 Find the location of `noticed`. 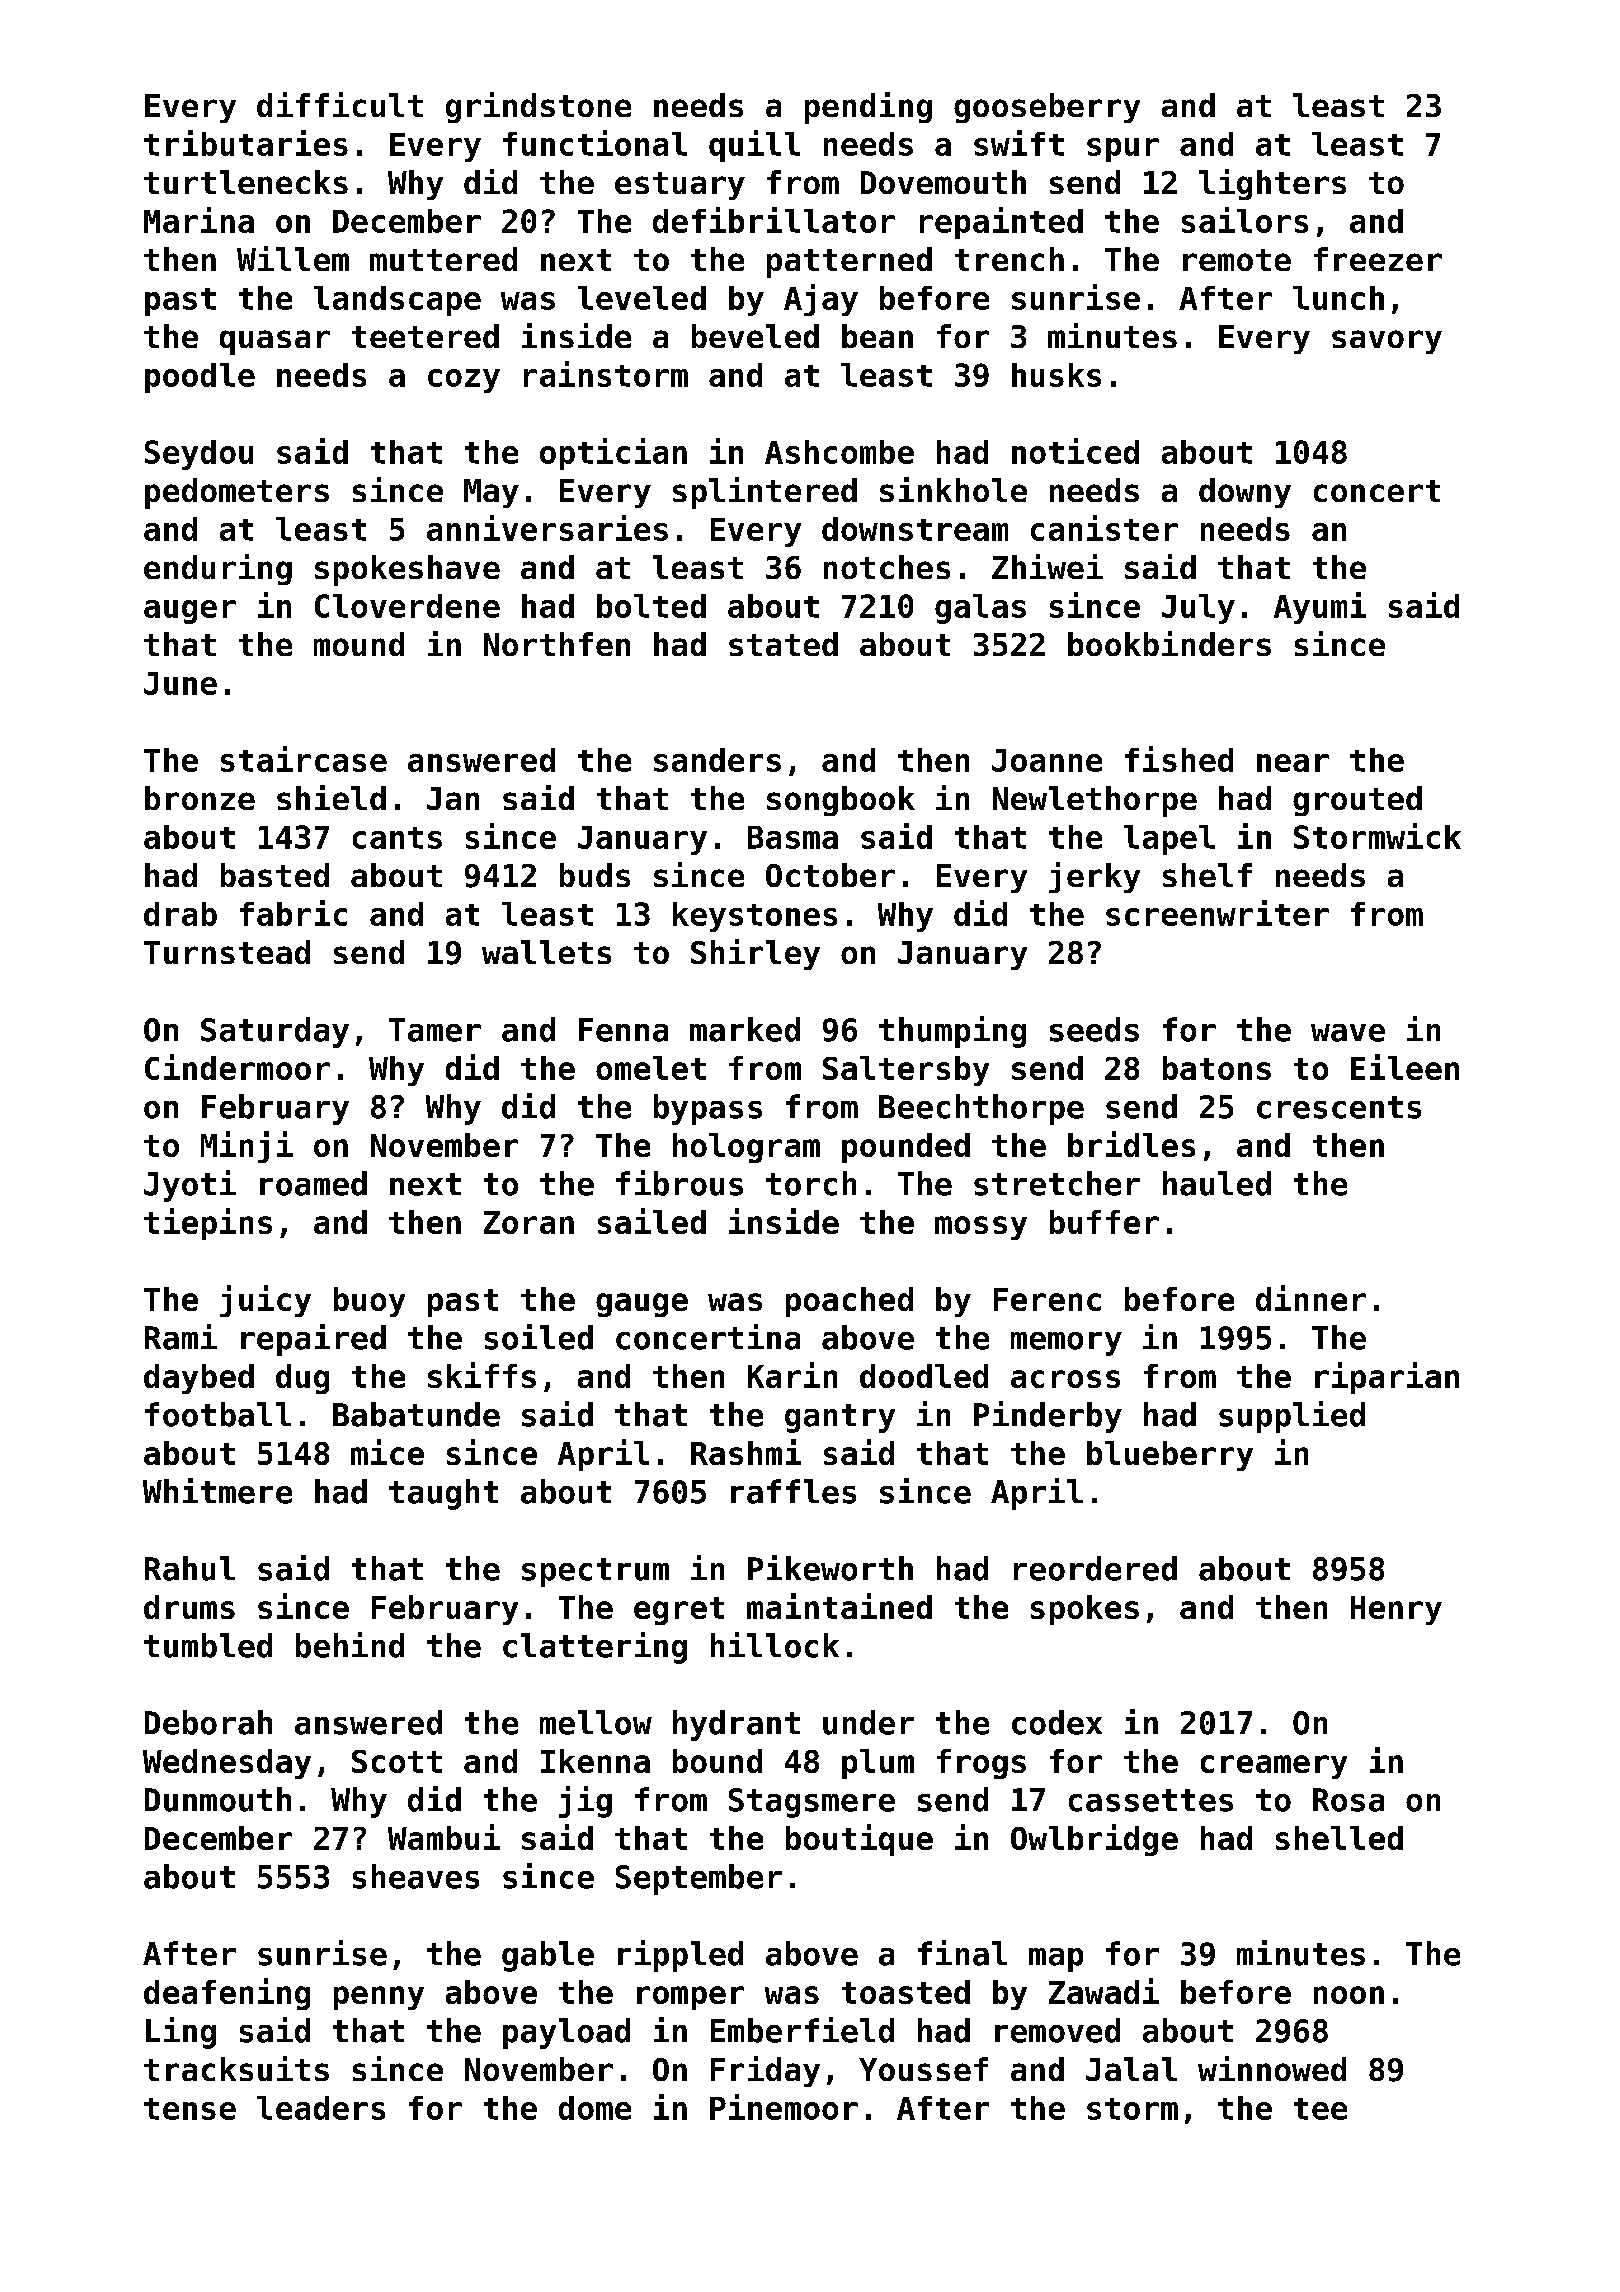

noticed is located at coordinates (1075, 451).
